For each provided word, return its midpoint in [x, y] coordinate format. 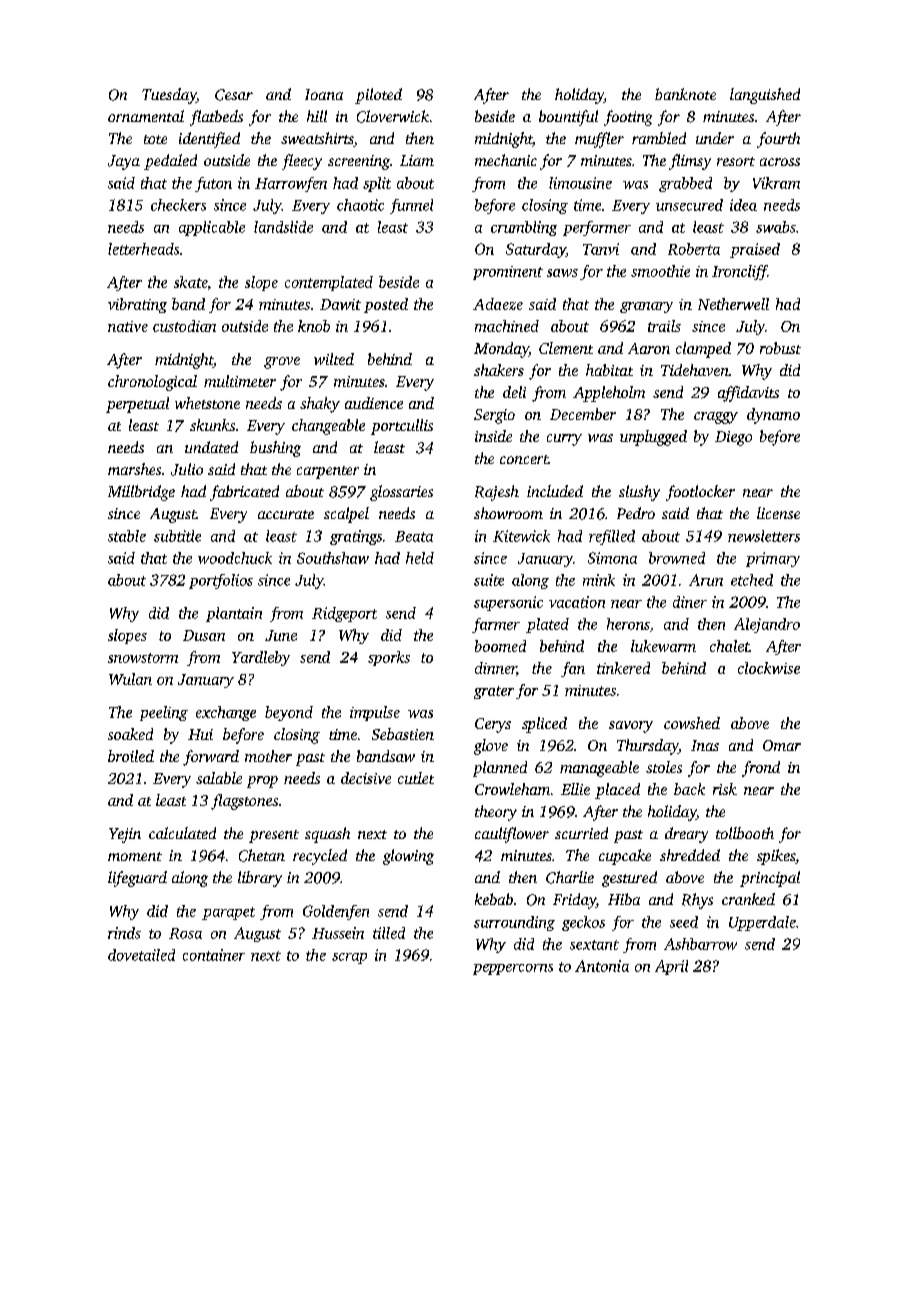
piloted [378, 96]
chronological [152, 383]
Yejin [125, 835]
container [214, 955]
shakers [499, 370]
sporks [389, 658]
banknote [685, 94]
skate [190, 282]
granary [646, 307]
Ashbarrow [700, 944]
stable [127, 536]
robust [780, 348]
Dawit [340, 304]
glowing [408, 857]
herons [628, 624]
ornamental [146, 116]
